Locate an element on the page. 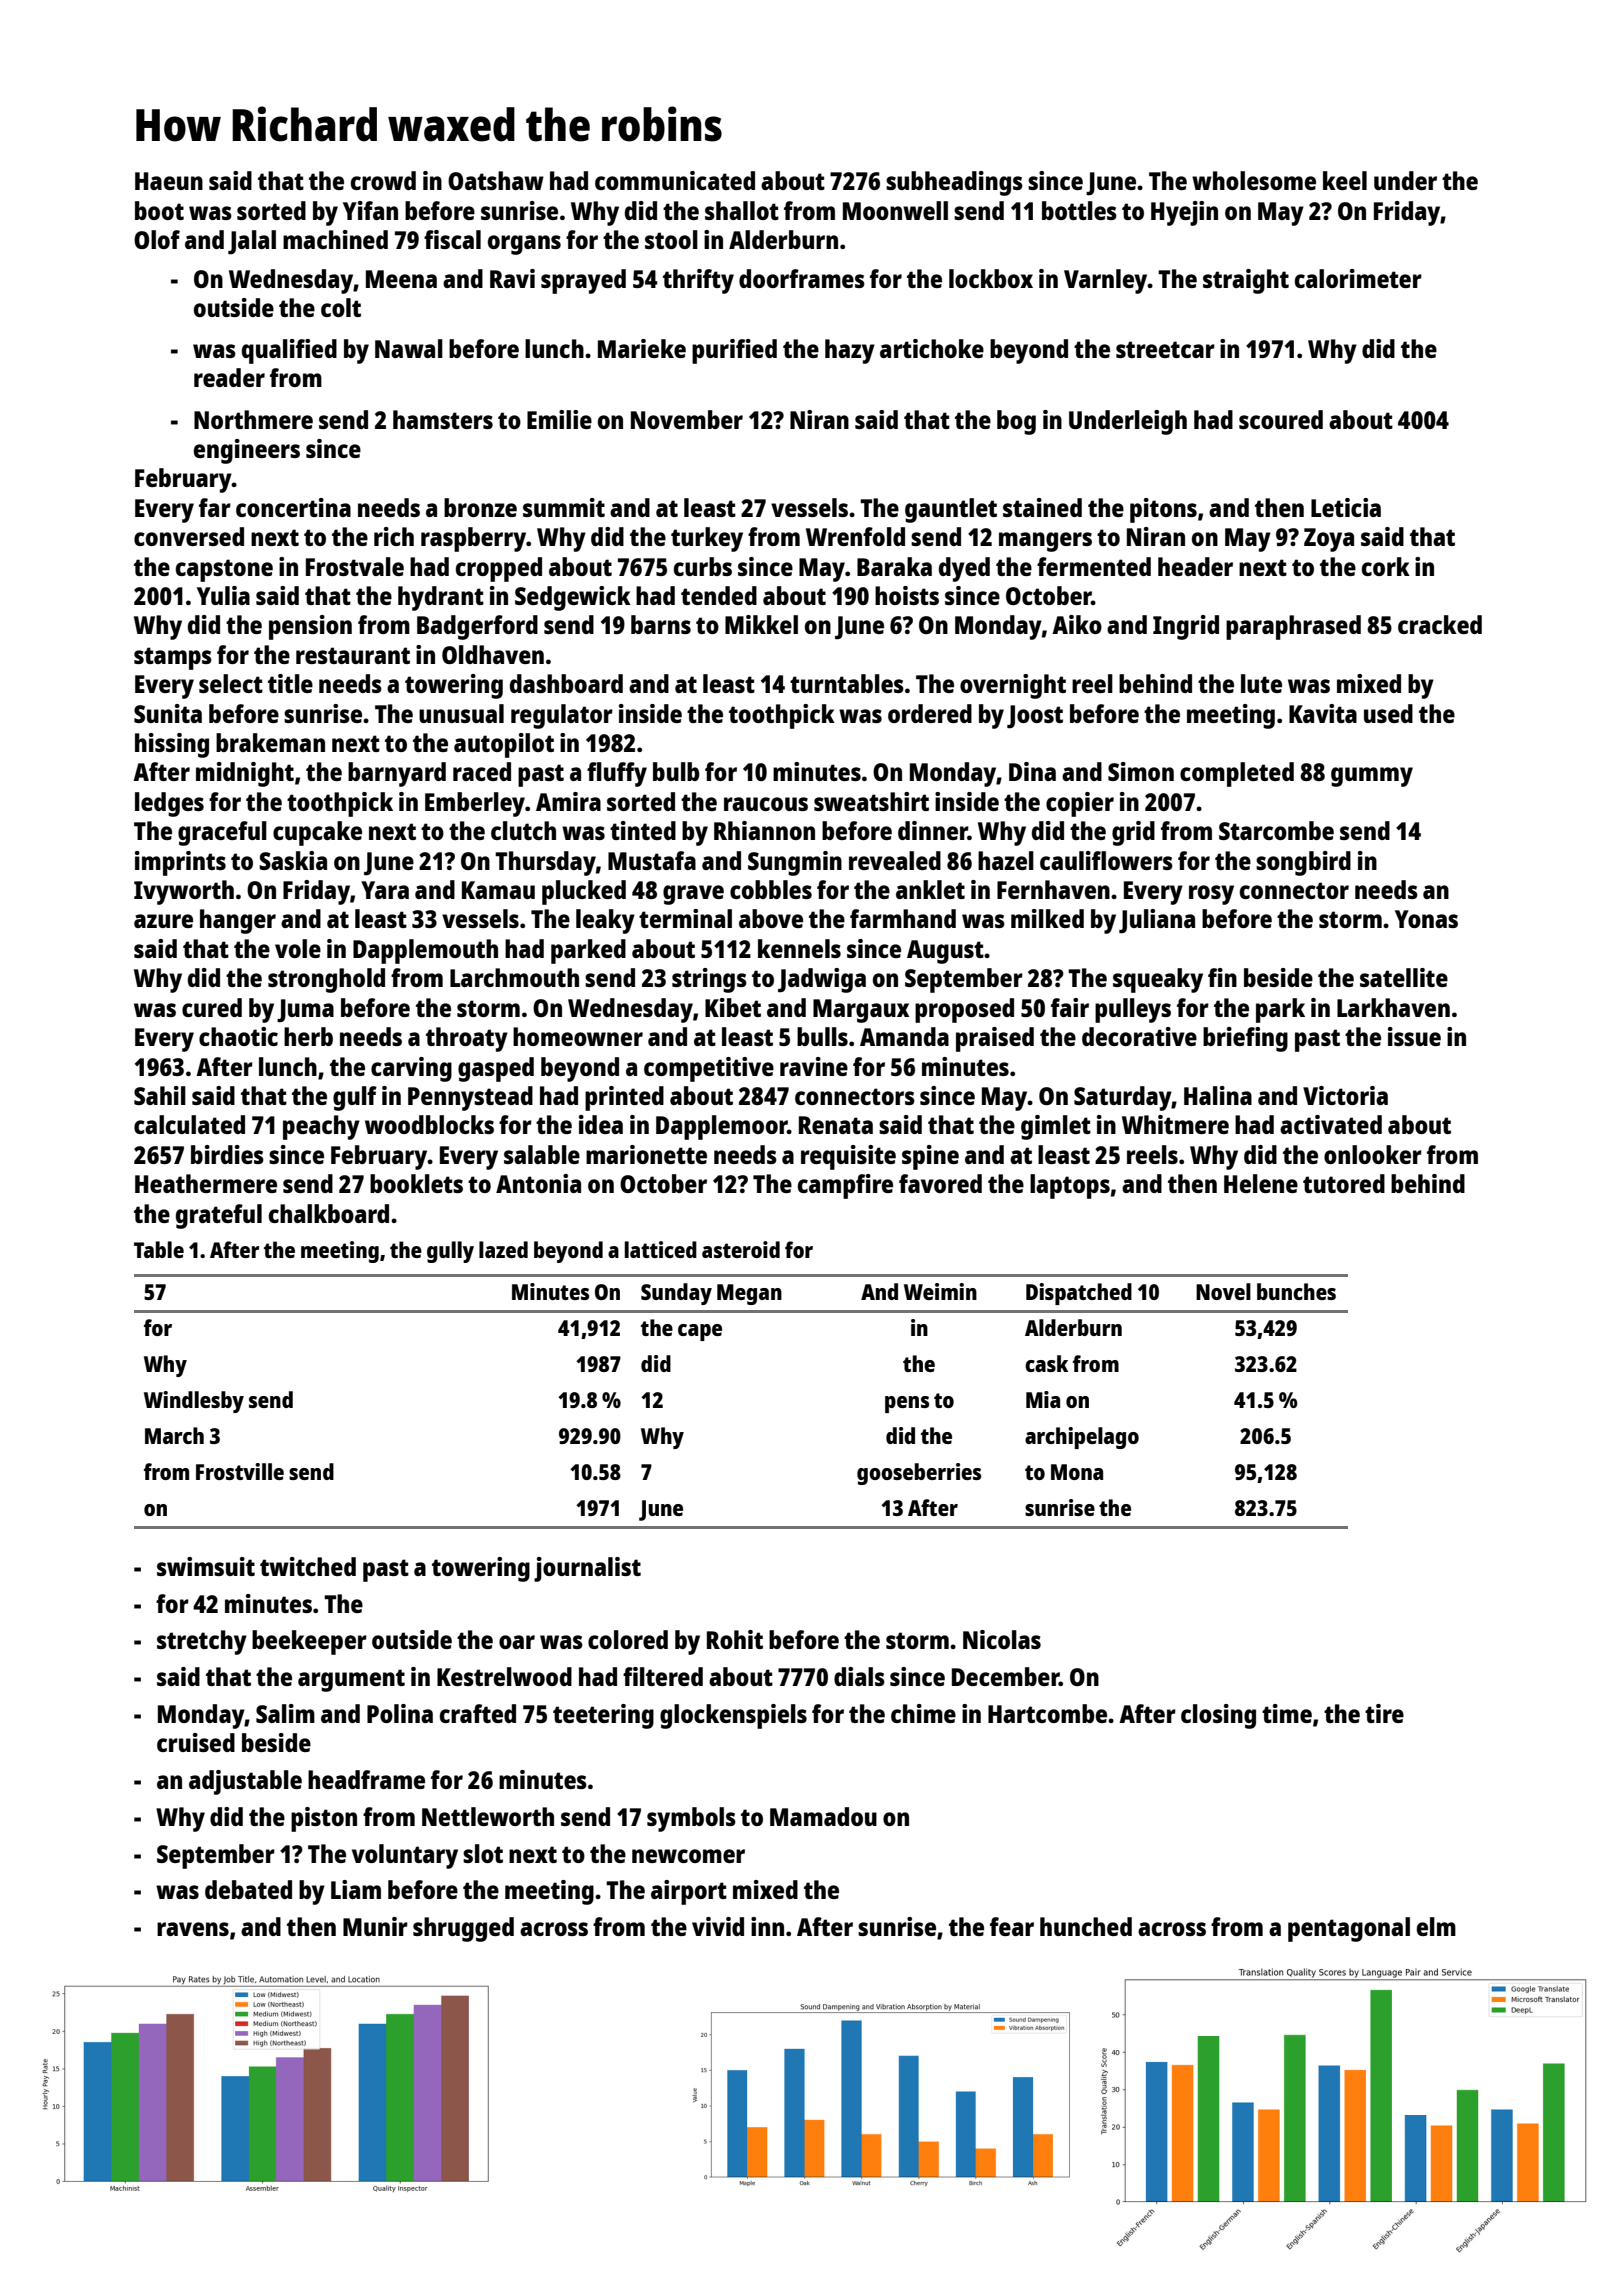 This image has height=2292, width=1620. dashboard is located at coordinates (566, 683).
